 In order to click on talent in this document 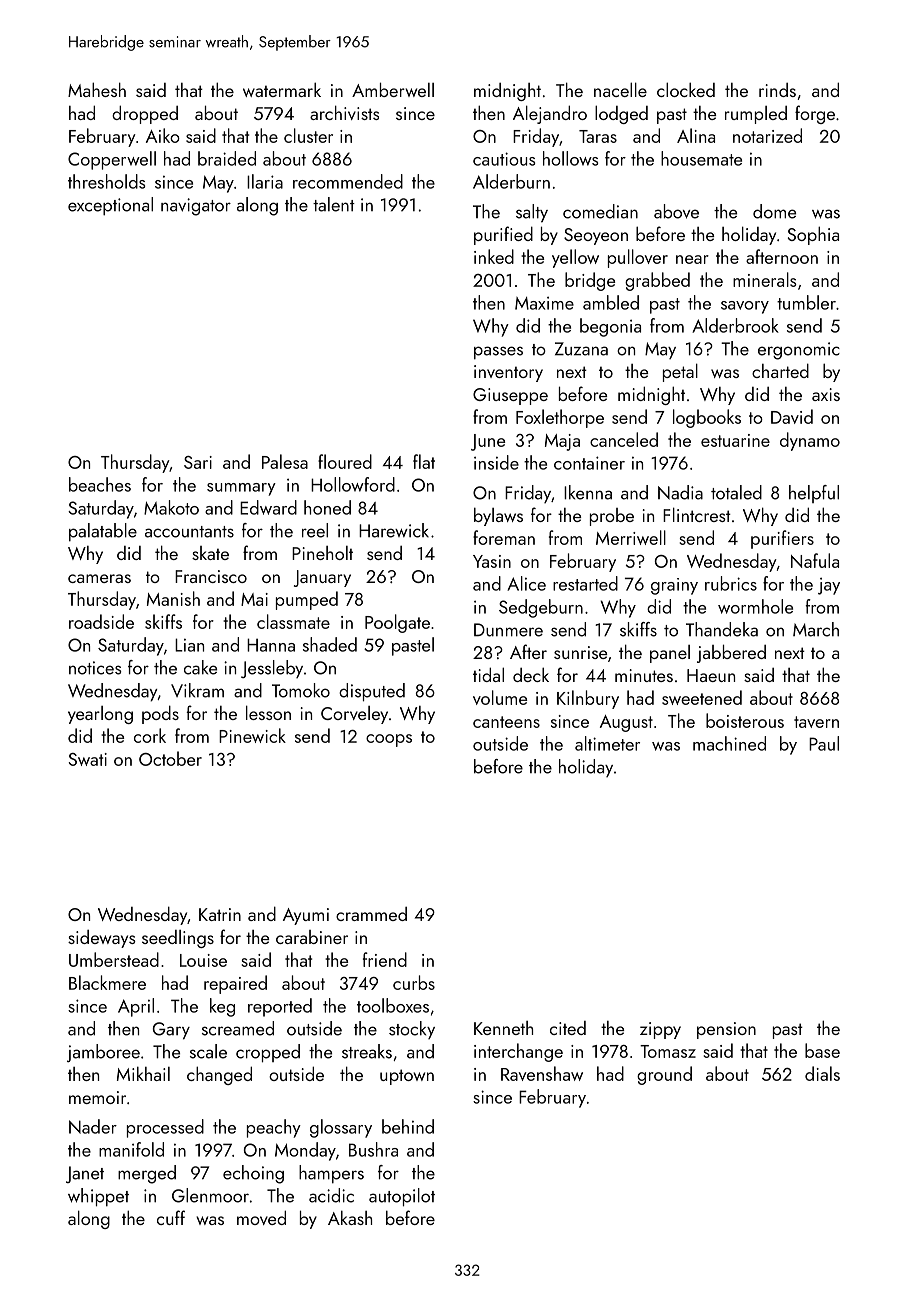, I will do `click(334, 204)`.
